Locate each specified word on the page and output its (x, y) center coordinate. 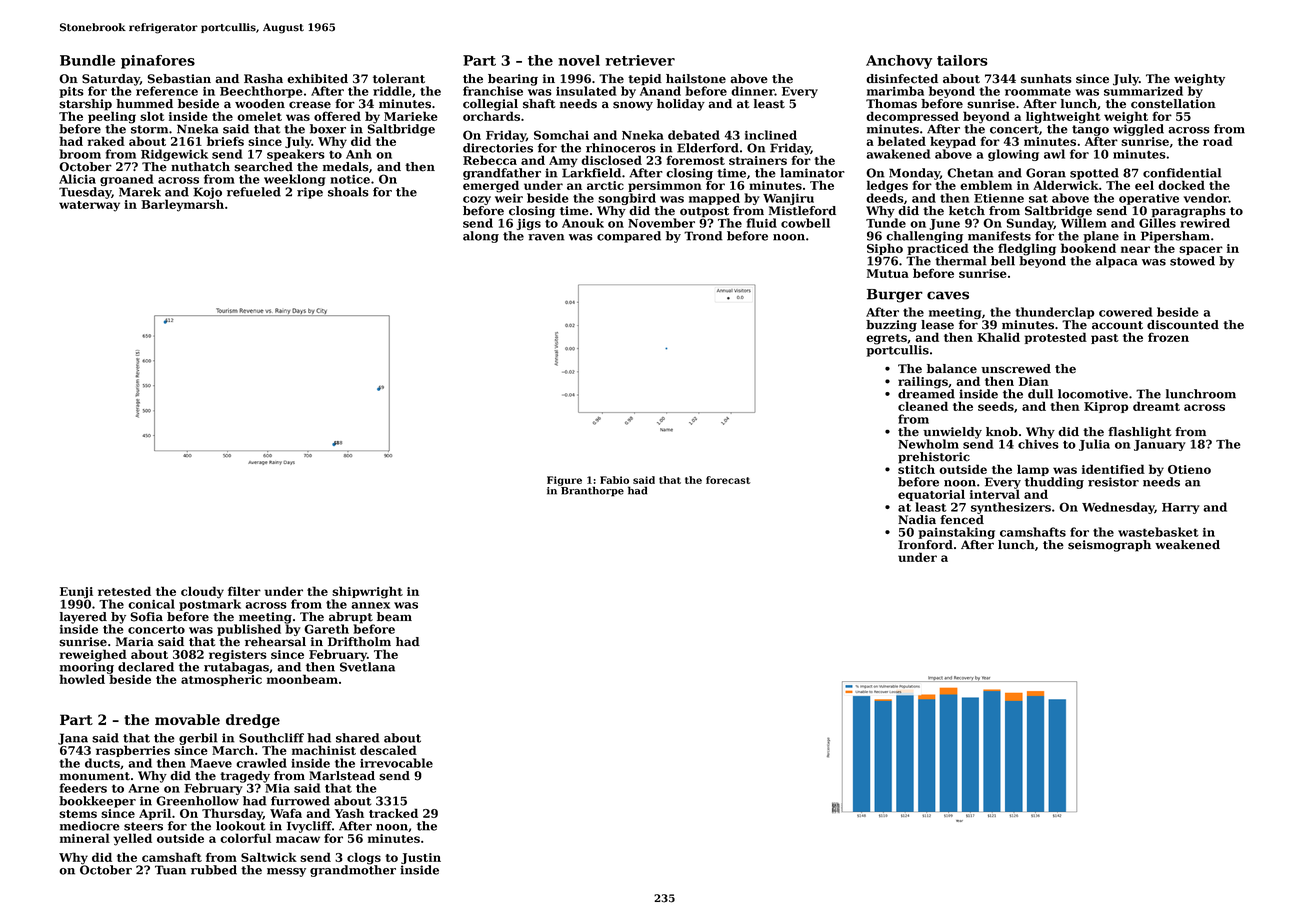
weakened (1187, 545)
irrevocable (396, 763)
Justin (421, 858)
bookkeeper (97, 802)
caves (948, 295)
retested (124, 591)
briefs (225, 141)
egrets (886, 339)
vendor (1206, 198)
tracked (393, 813)
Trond (703, 236)
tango (1090, 130)
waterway (89, 206)
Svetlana (367, 667)
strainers (758, 160)
